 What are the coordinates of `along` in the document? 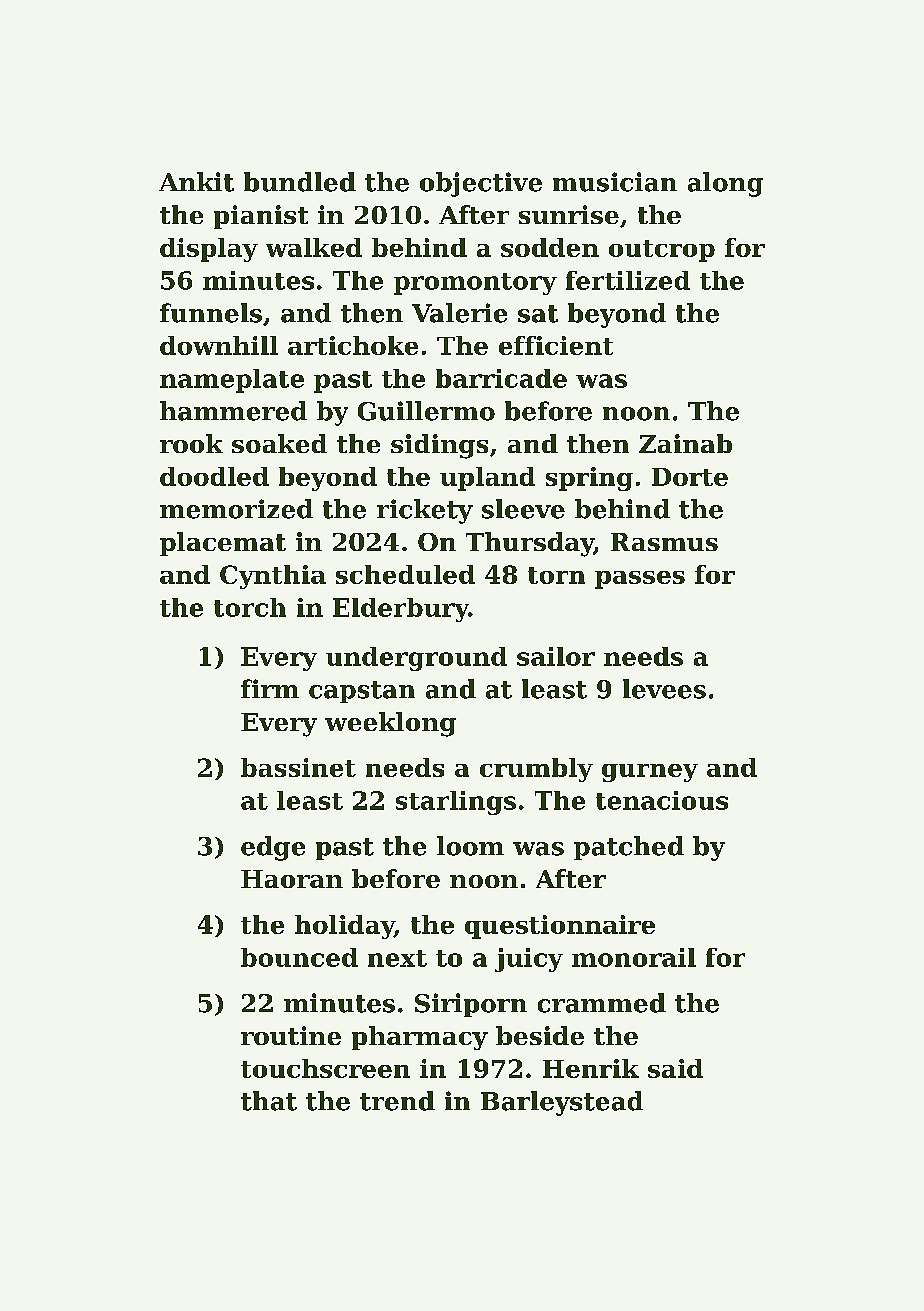 It's located at (725, 184).
